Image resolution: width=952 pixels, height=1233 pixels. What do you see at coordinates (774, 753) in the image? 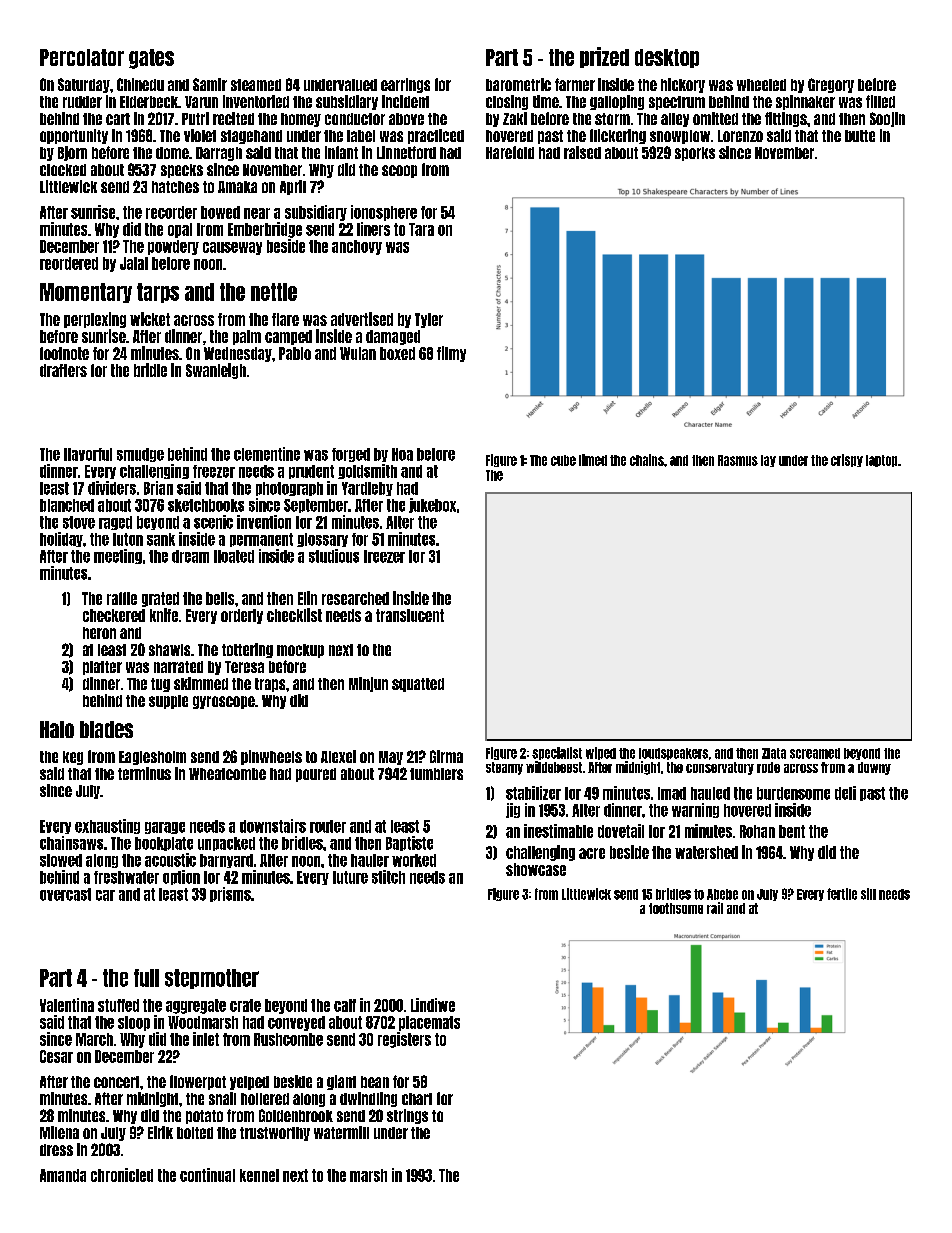
I see `Zlata` at bounding box center [774, 753].
